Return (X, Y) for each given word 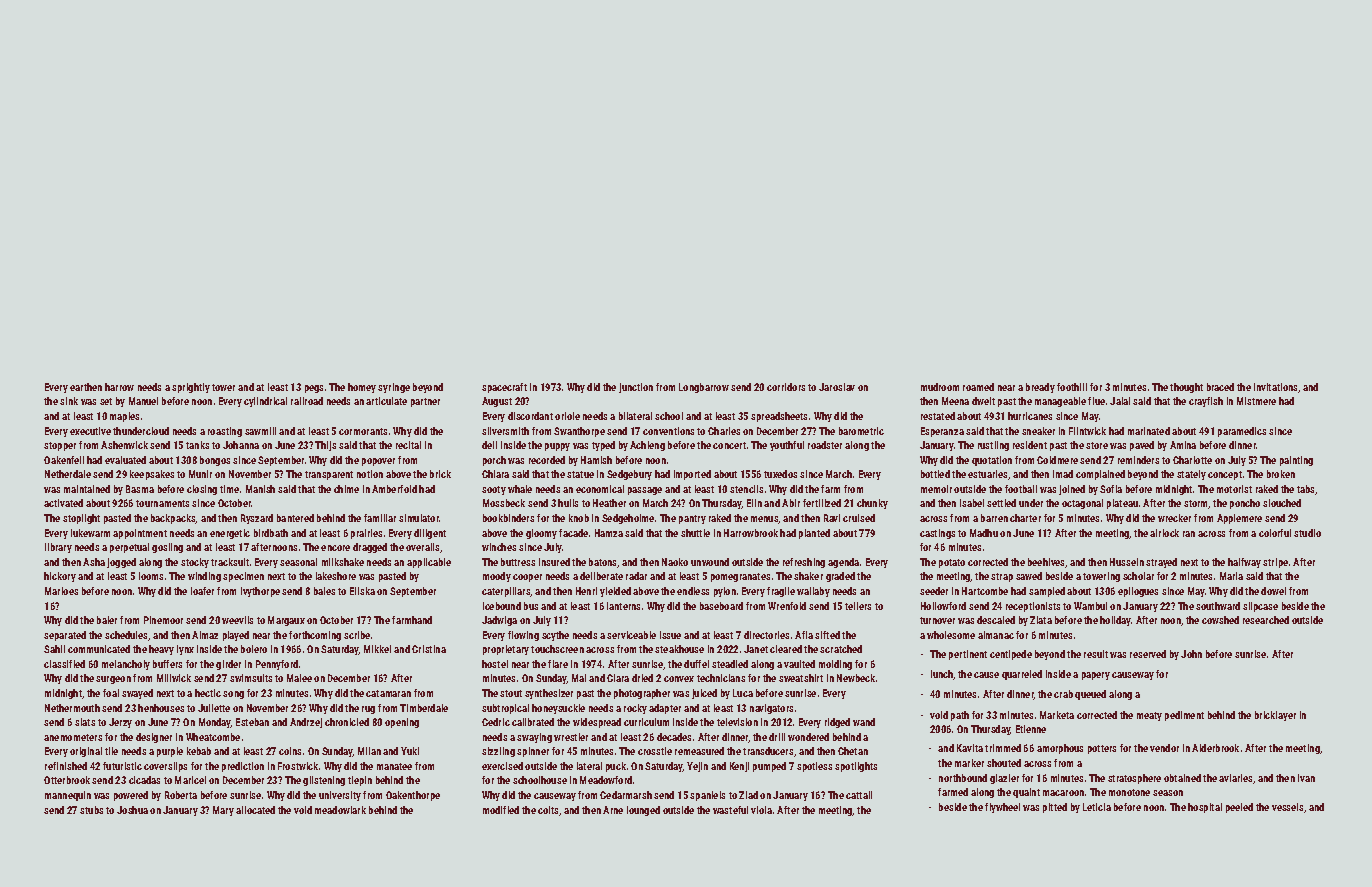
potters (1102, 749)
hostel (495, 664)
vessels (1287, 807)
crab (1063, 694)
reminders (1138, 460)
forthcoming (315, 636)
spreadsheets (779, 417)
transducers (768, 751)
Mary (223, 811)
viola (761, 810)
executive (90, 431)
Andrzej (306, 723)
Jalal (1120, 401)
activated (63, 503)
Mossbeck (504, 503)
